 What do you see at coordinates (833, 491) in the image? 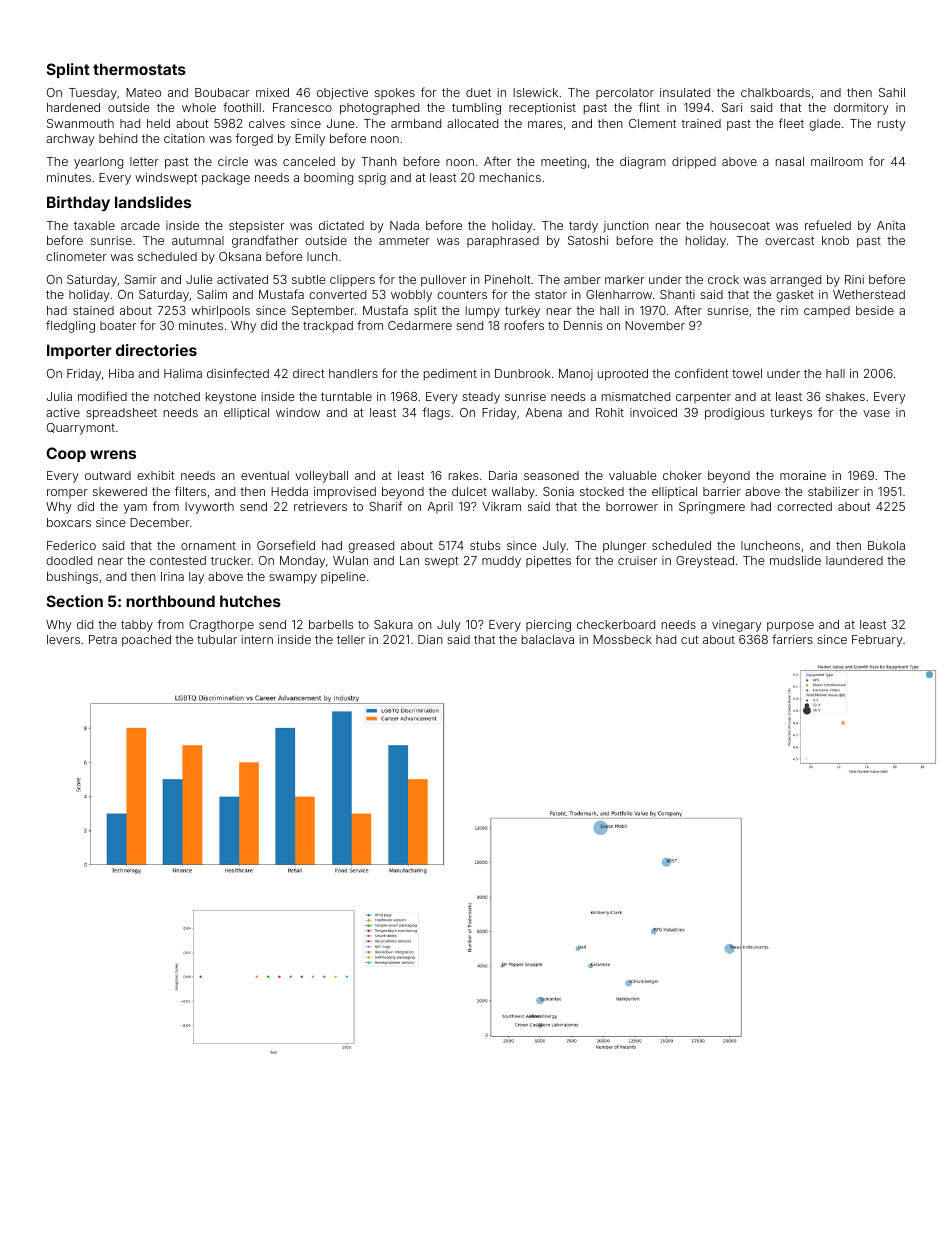
I see `stabilizer` at bounding box center [833, 491].
